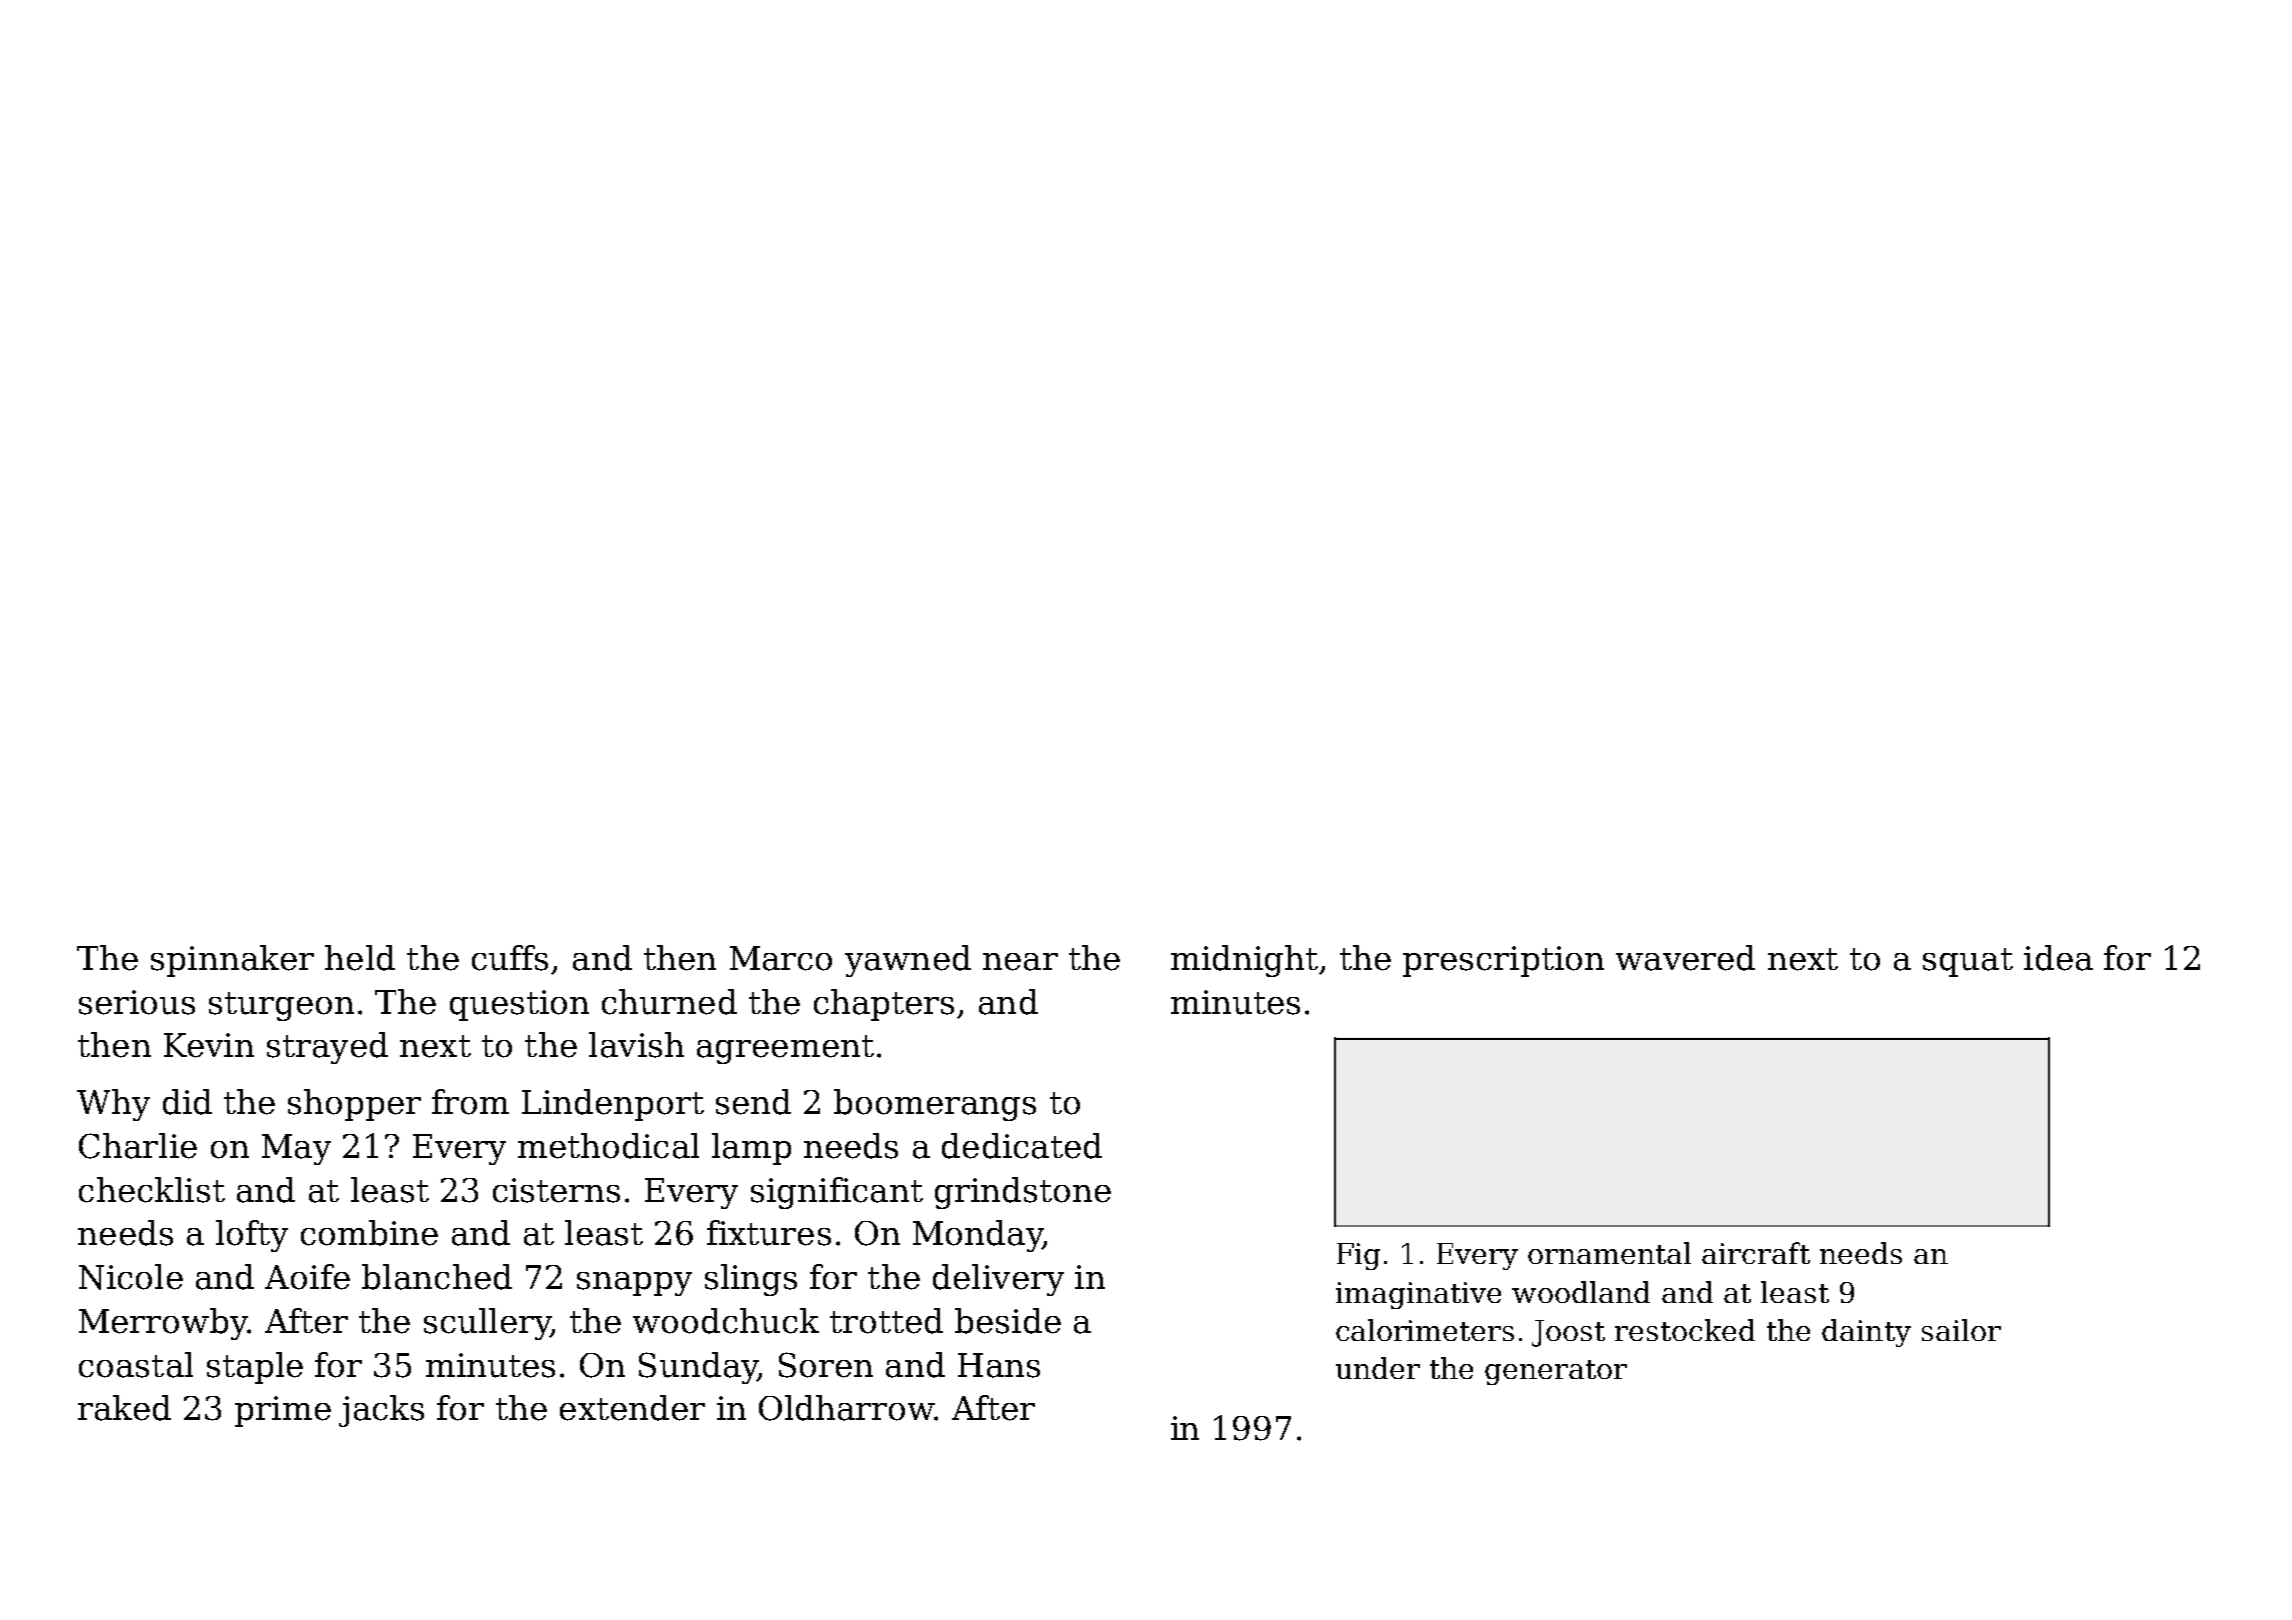  Describe the element at coordinates (137, 1002) in the screenshot. I see `serious` at that location.
